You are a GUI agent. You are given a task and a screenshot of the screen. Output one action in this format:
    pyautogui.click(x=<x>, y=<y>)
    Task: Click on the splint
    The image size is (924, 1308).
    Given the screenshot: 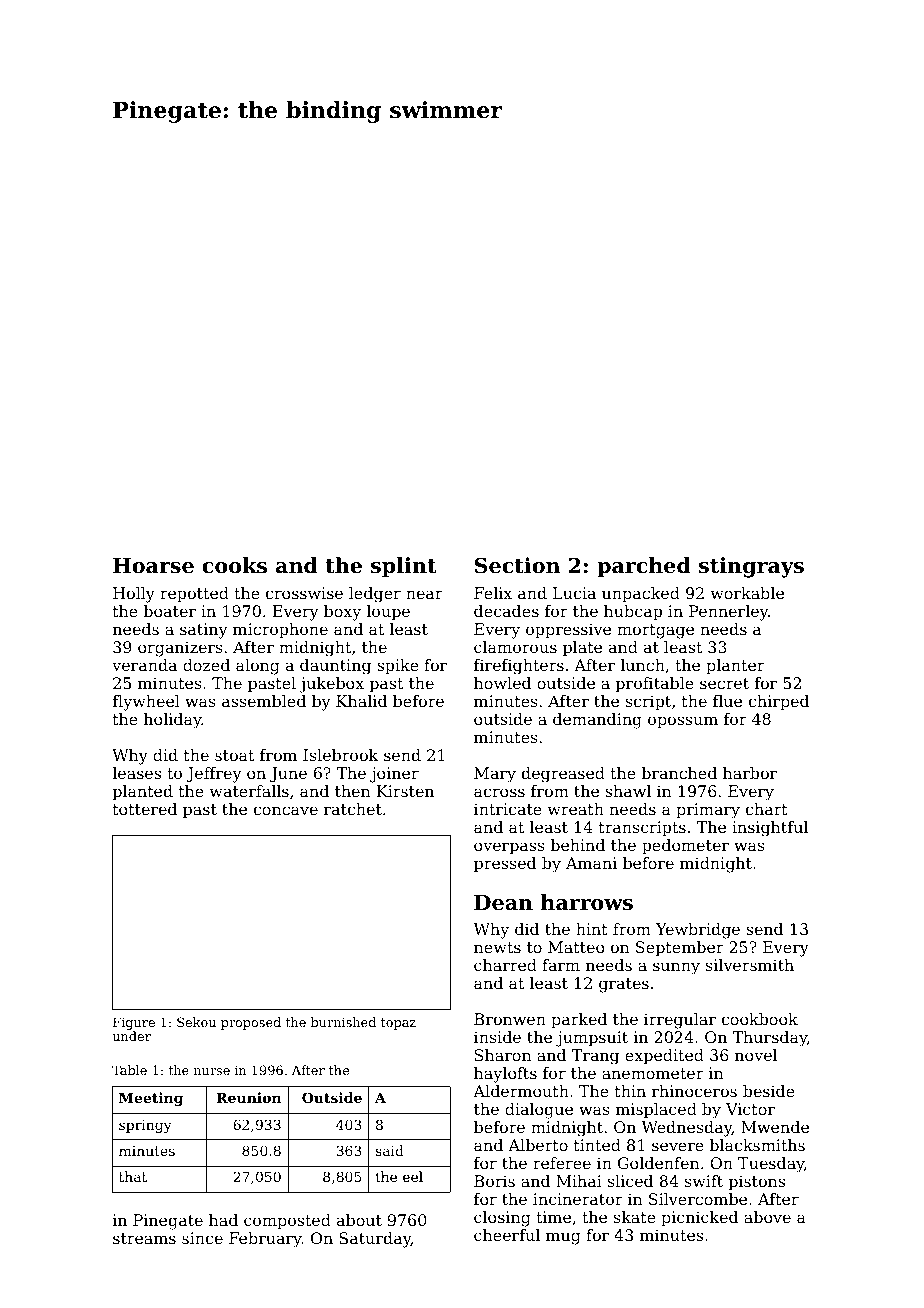 What is the action you would take?
    pyautogui.click(x=404, y=567)
